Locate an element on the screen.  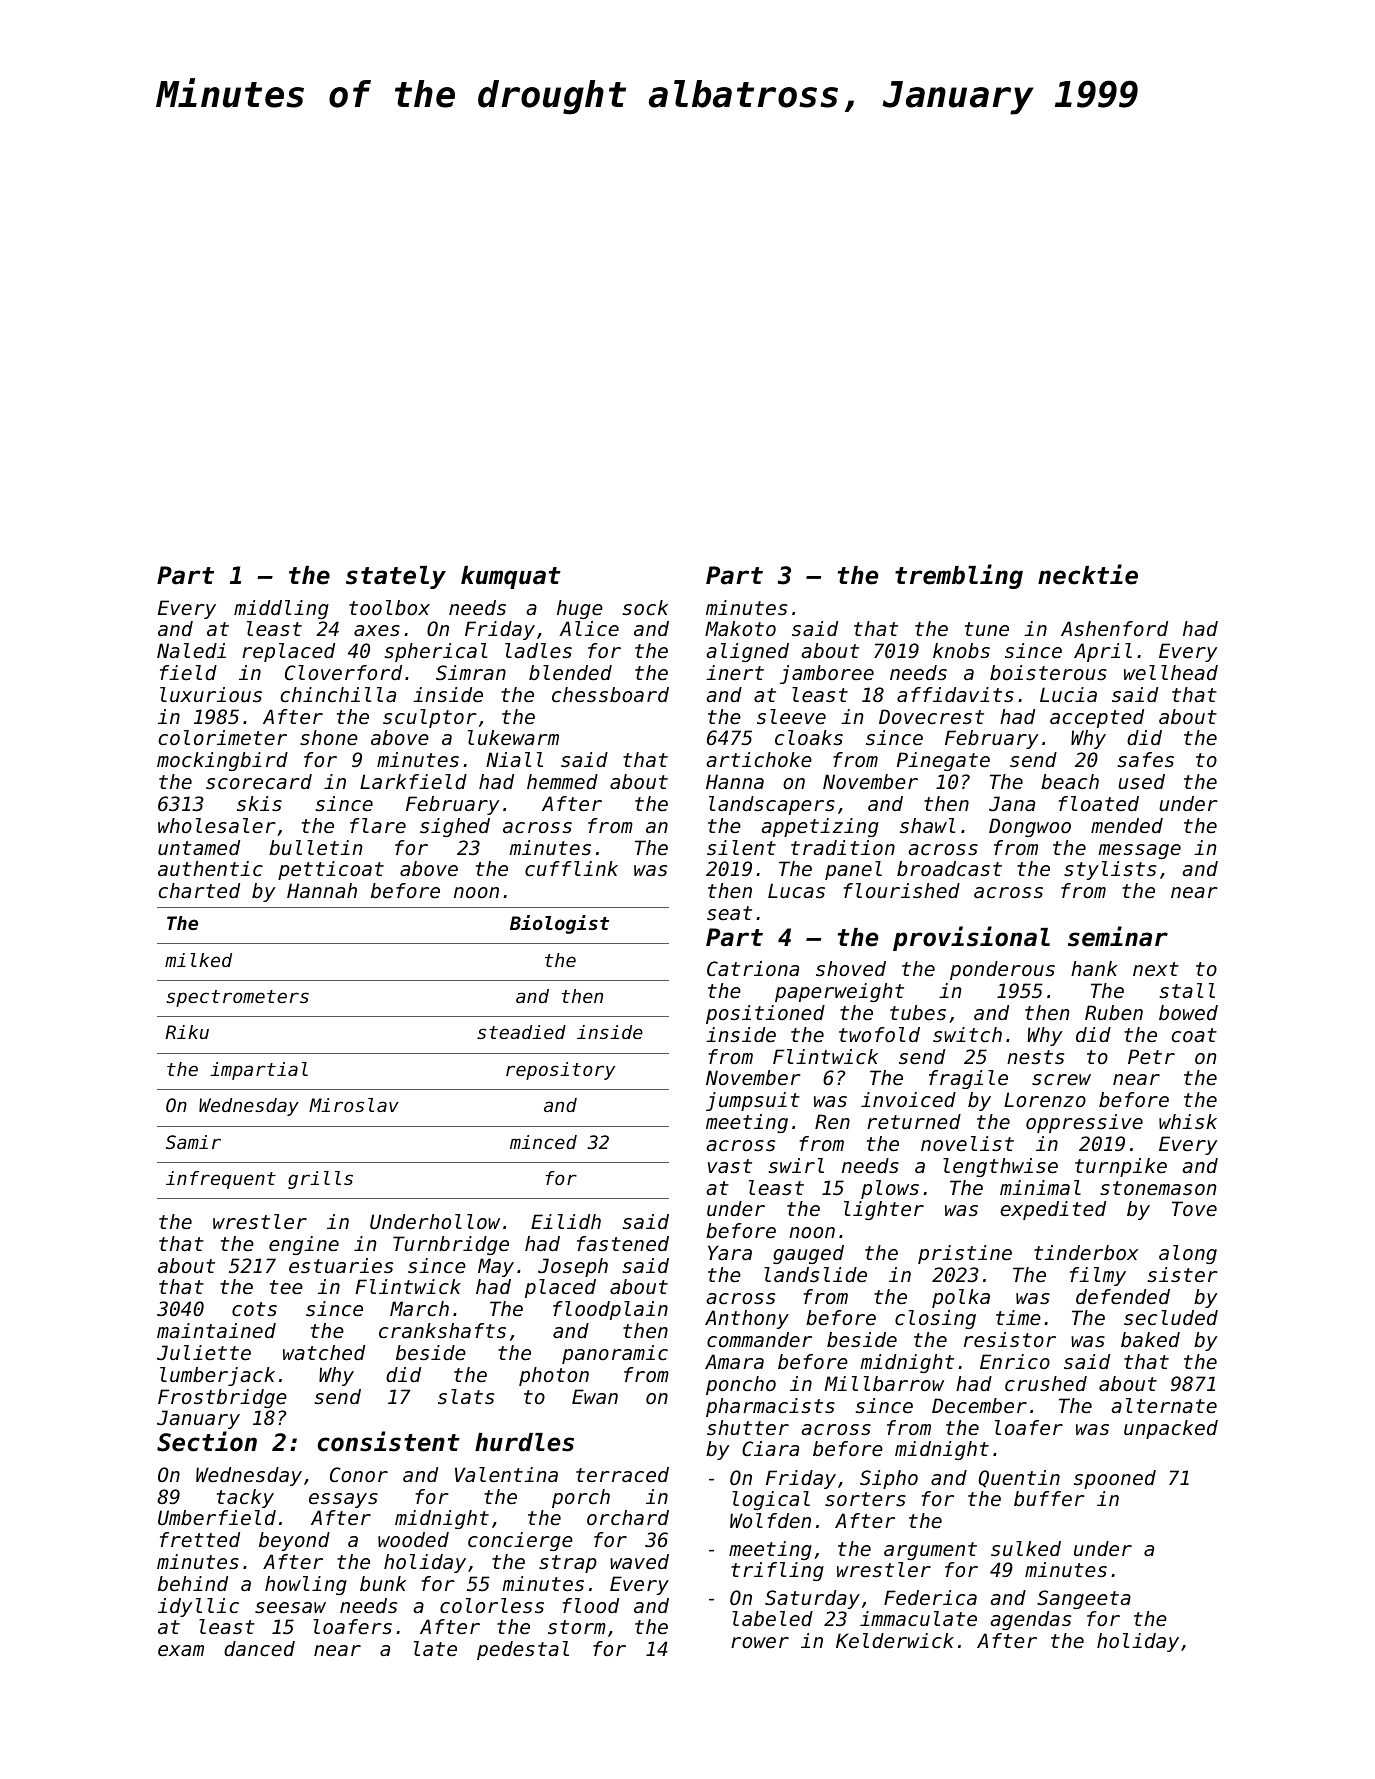
wellhead is located at coordinates (1171, 673).
